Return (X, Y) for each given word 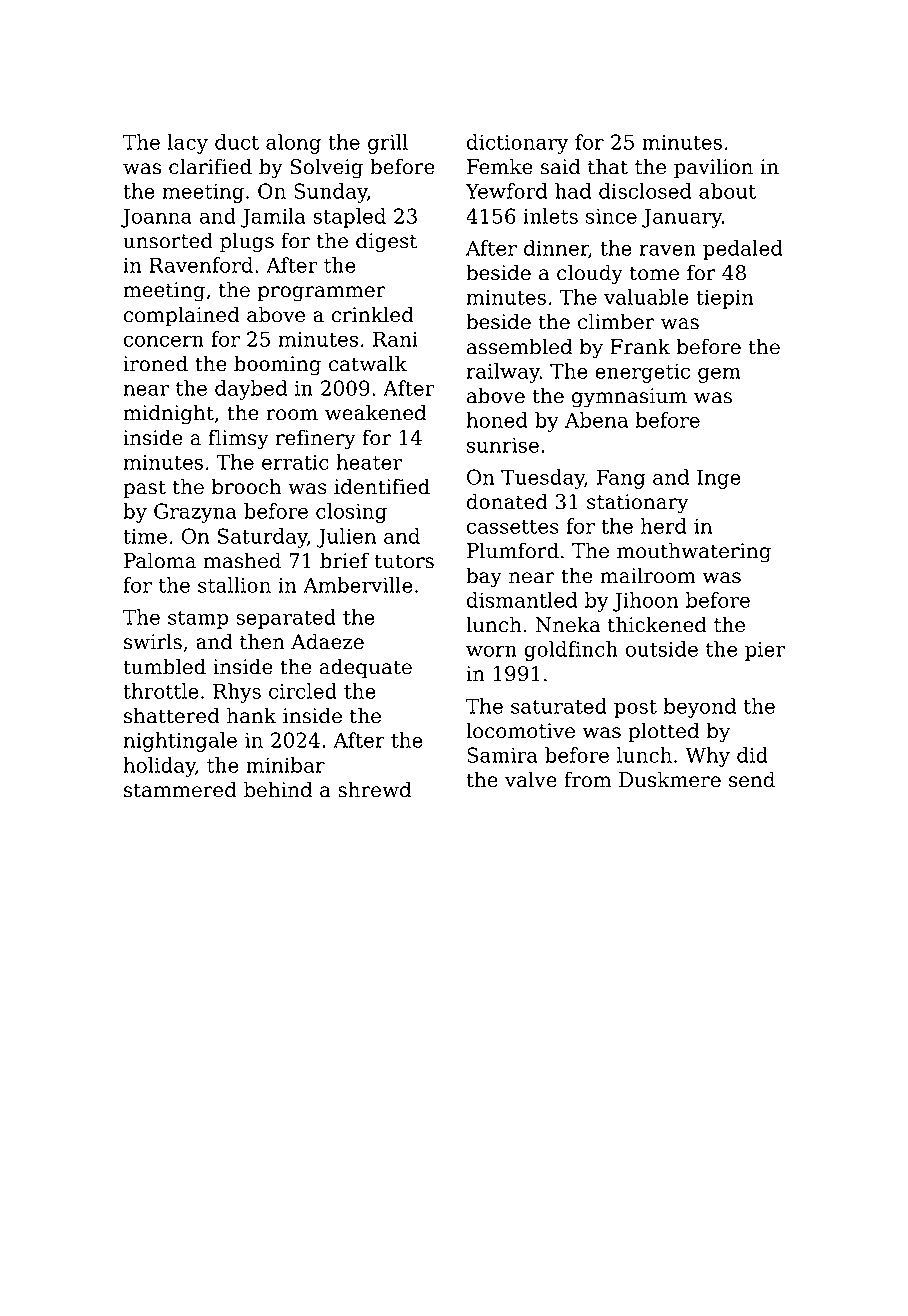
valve (531, 779)
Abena (596, 420)
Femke (500, 166)
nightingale (180, 742)
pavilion (713, 168)
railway (503, 373)
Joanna (156, 218)
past (144, 489)
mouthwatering (694, 552)
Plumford (513, 550)
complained (182, 316)
